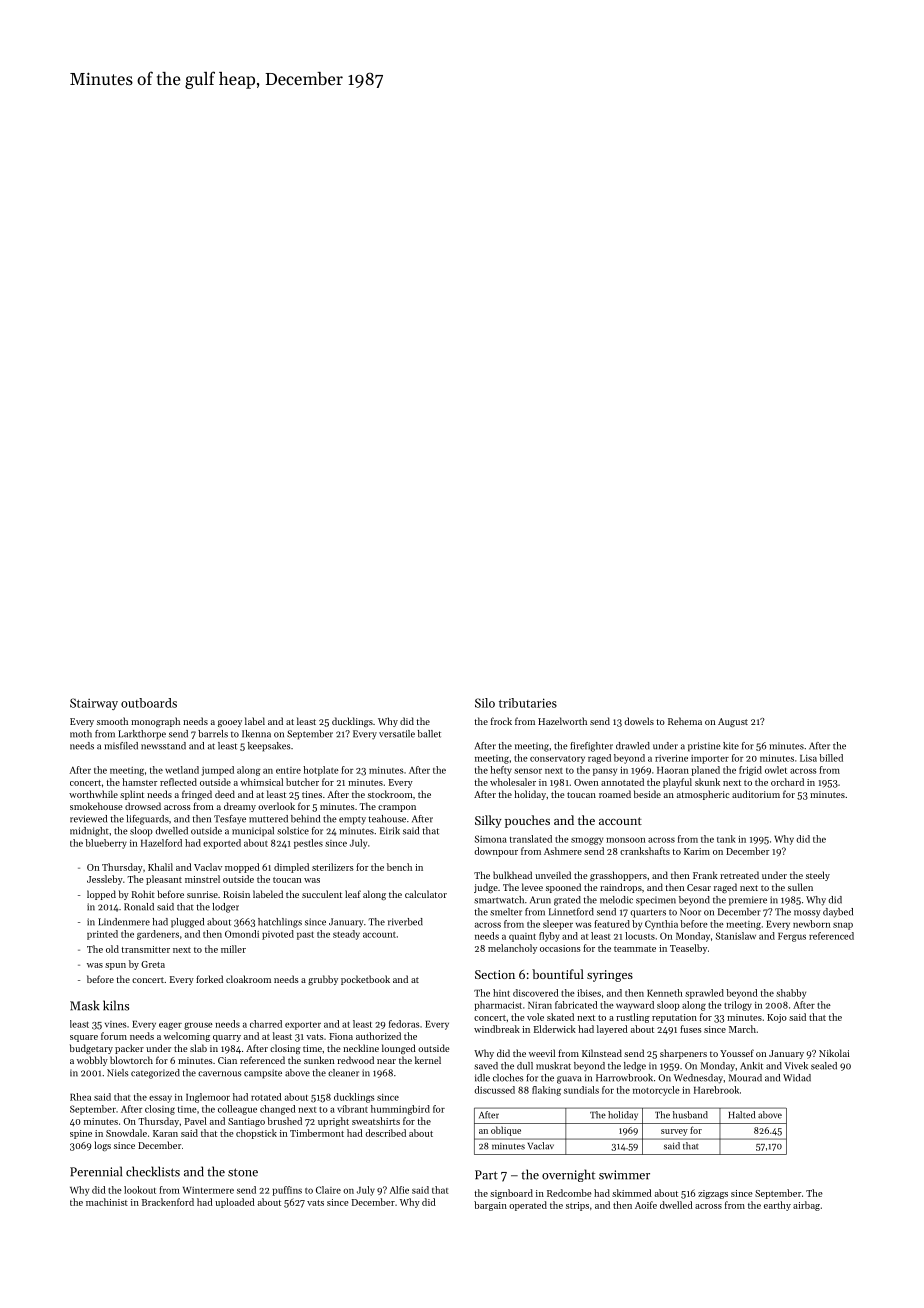 The width and height of the page is (924, 1308). I want to click on August, so click(733, 722).
